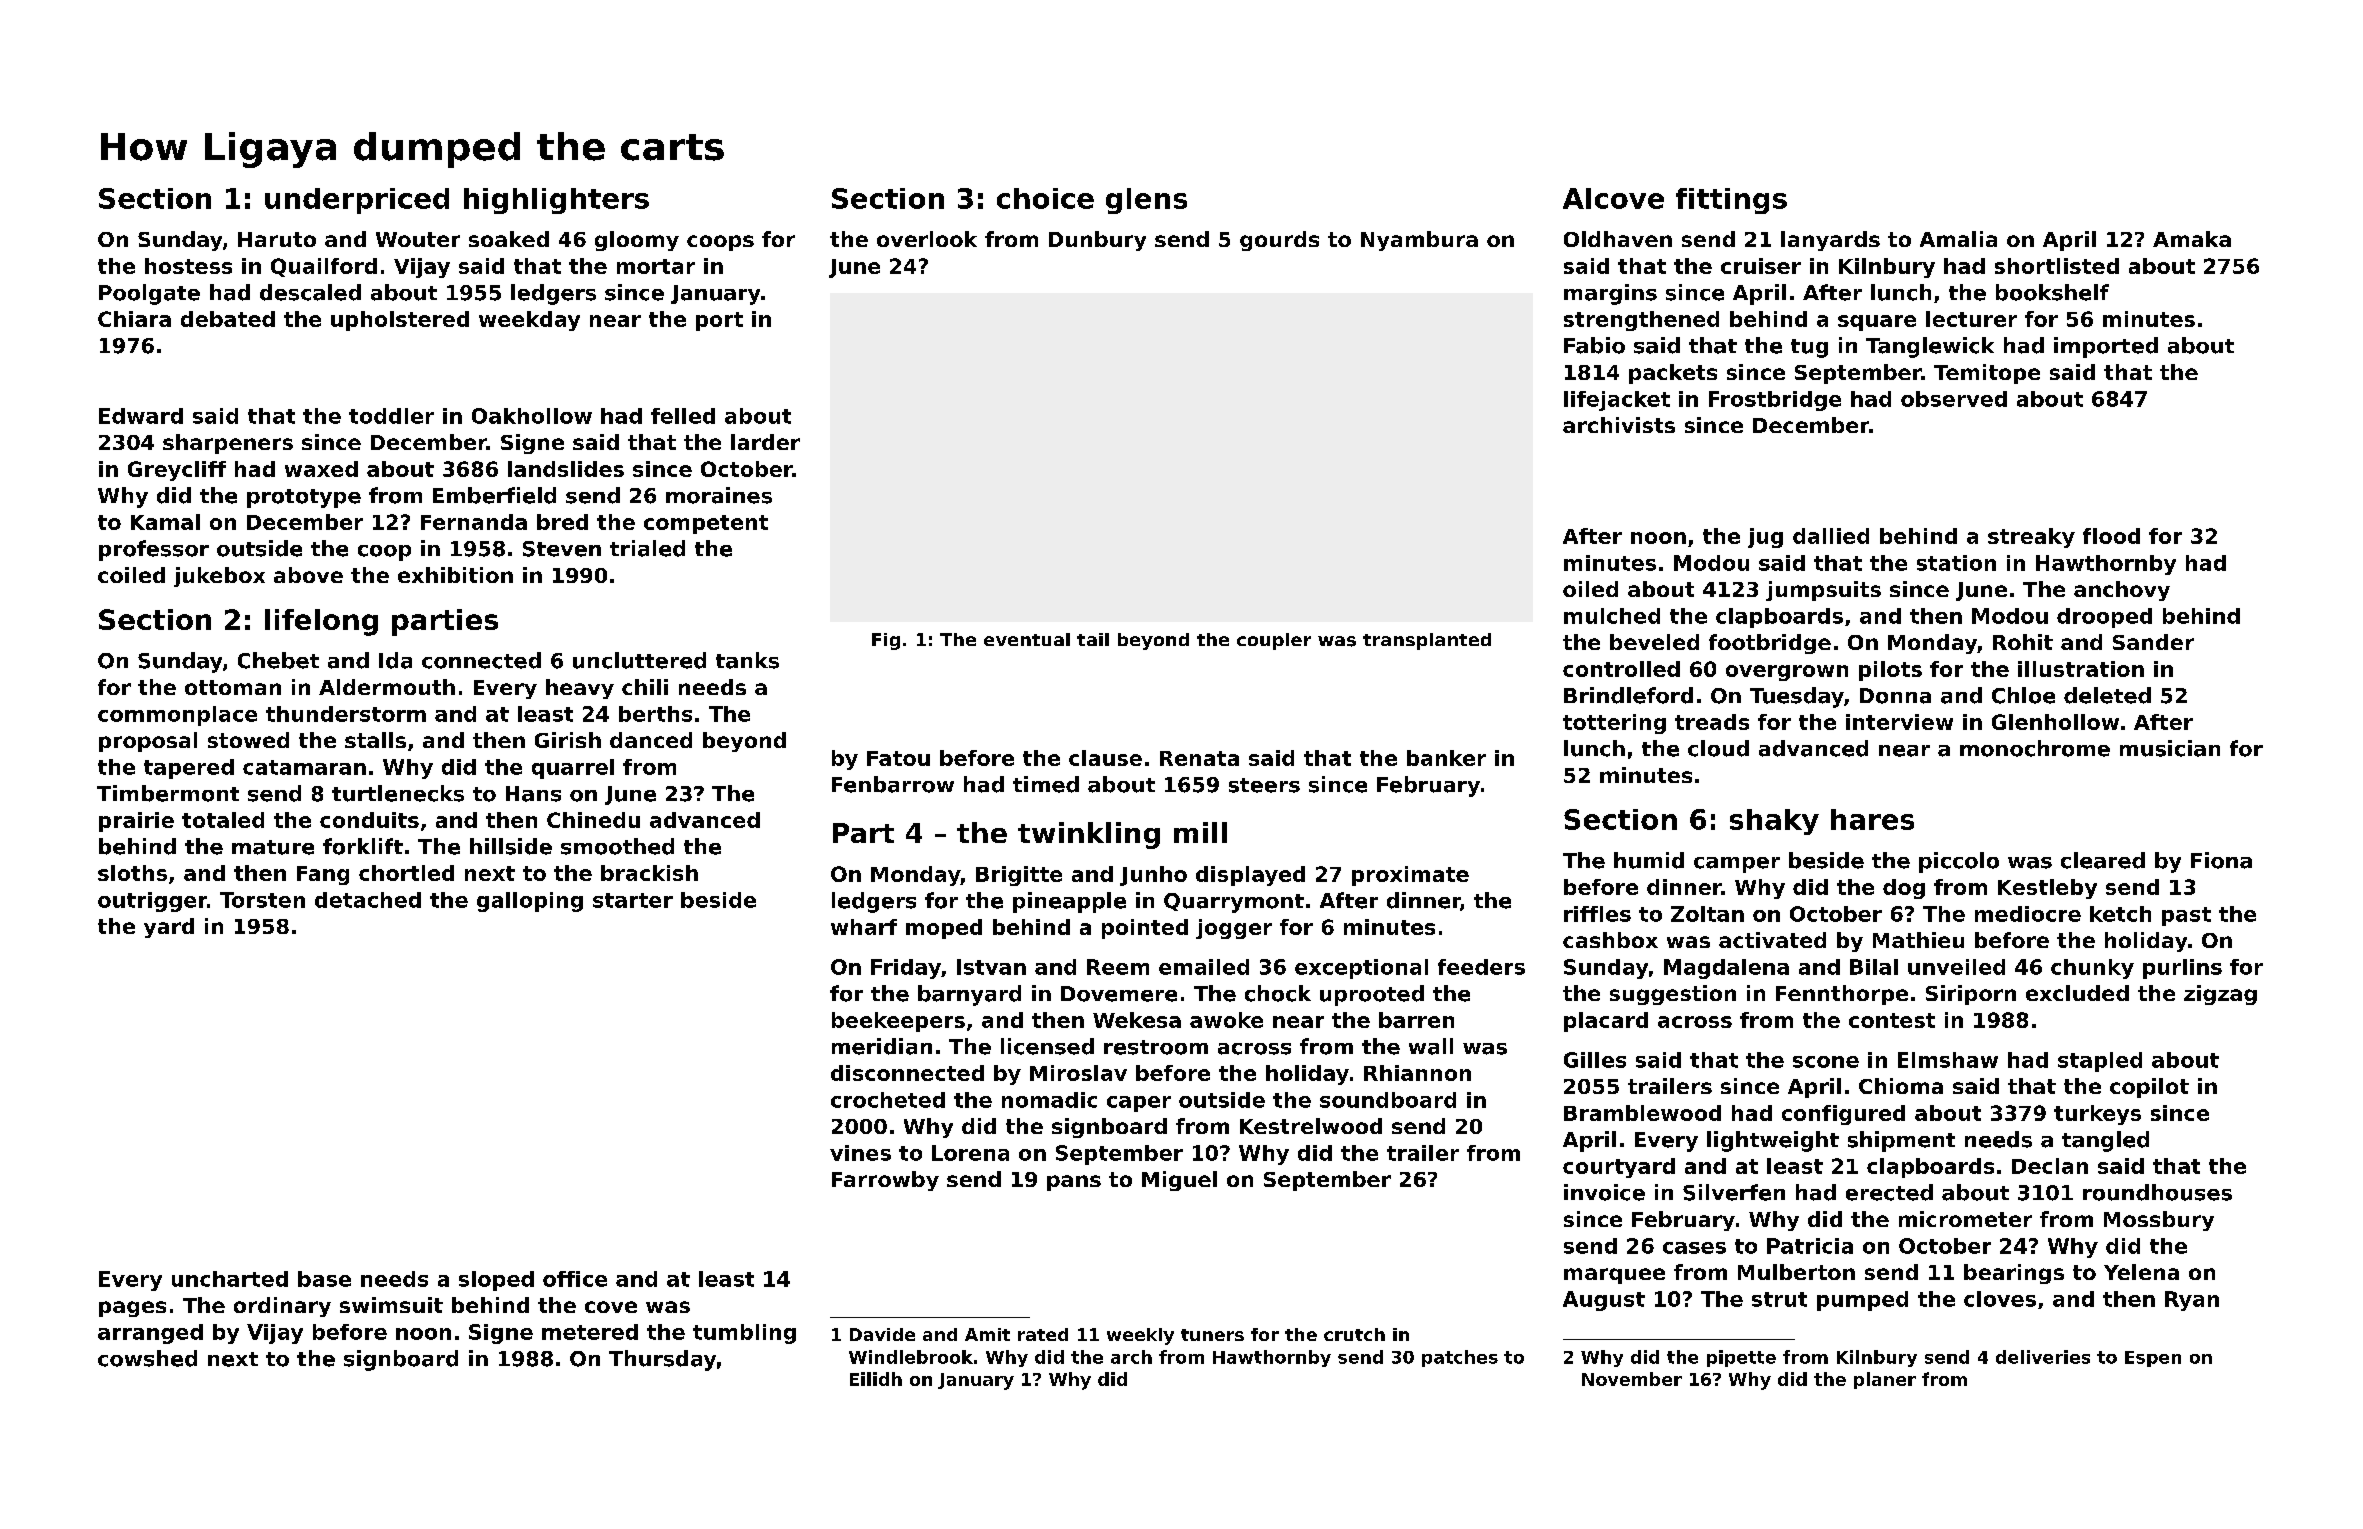 The image size is (2363, 1529). Describe the element at coordinates (1904, 889) in the page. I see `dog` at that location.
